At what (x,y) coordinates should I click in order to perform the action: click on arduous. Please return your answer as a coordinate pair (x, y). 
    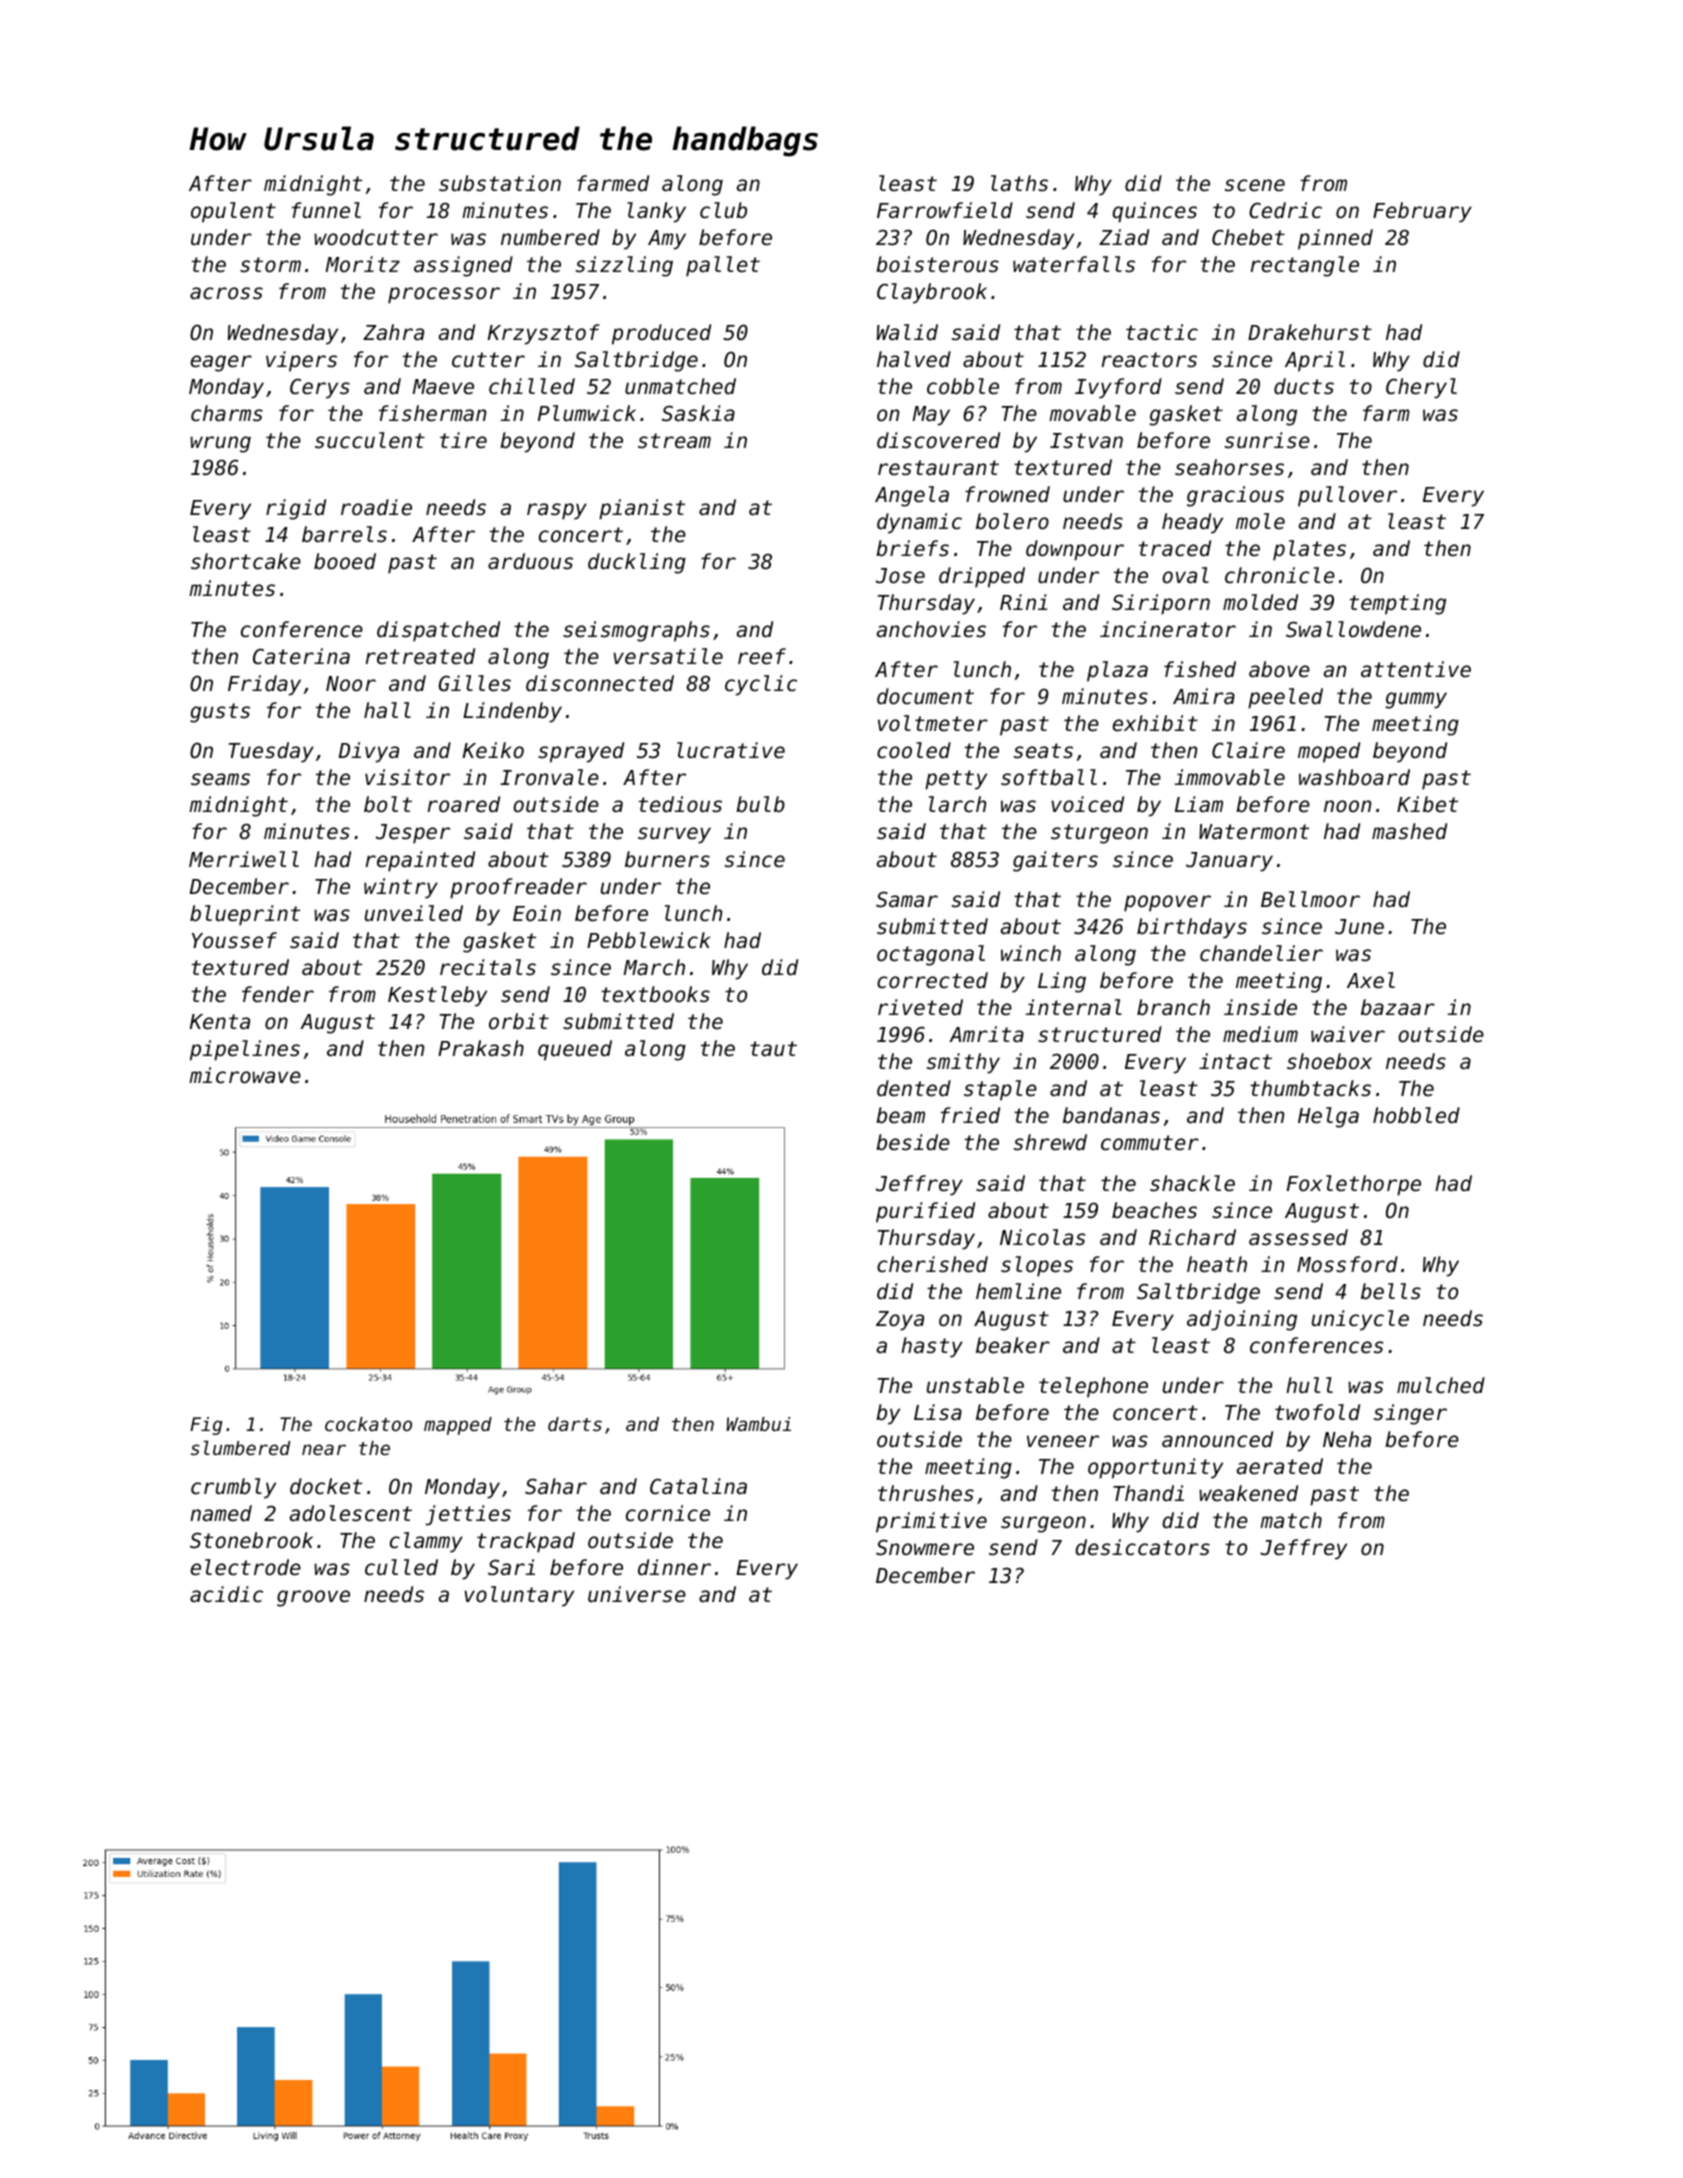
    Looking at the image, I should click on (530, 561).
